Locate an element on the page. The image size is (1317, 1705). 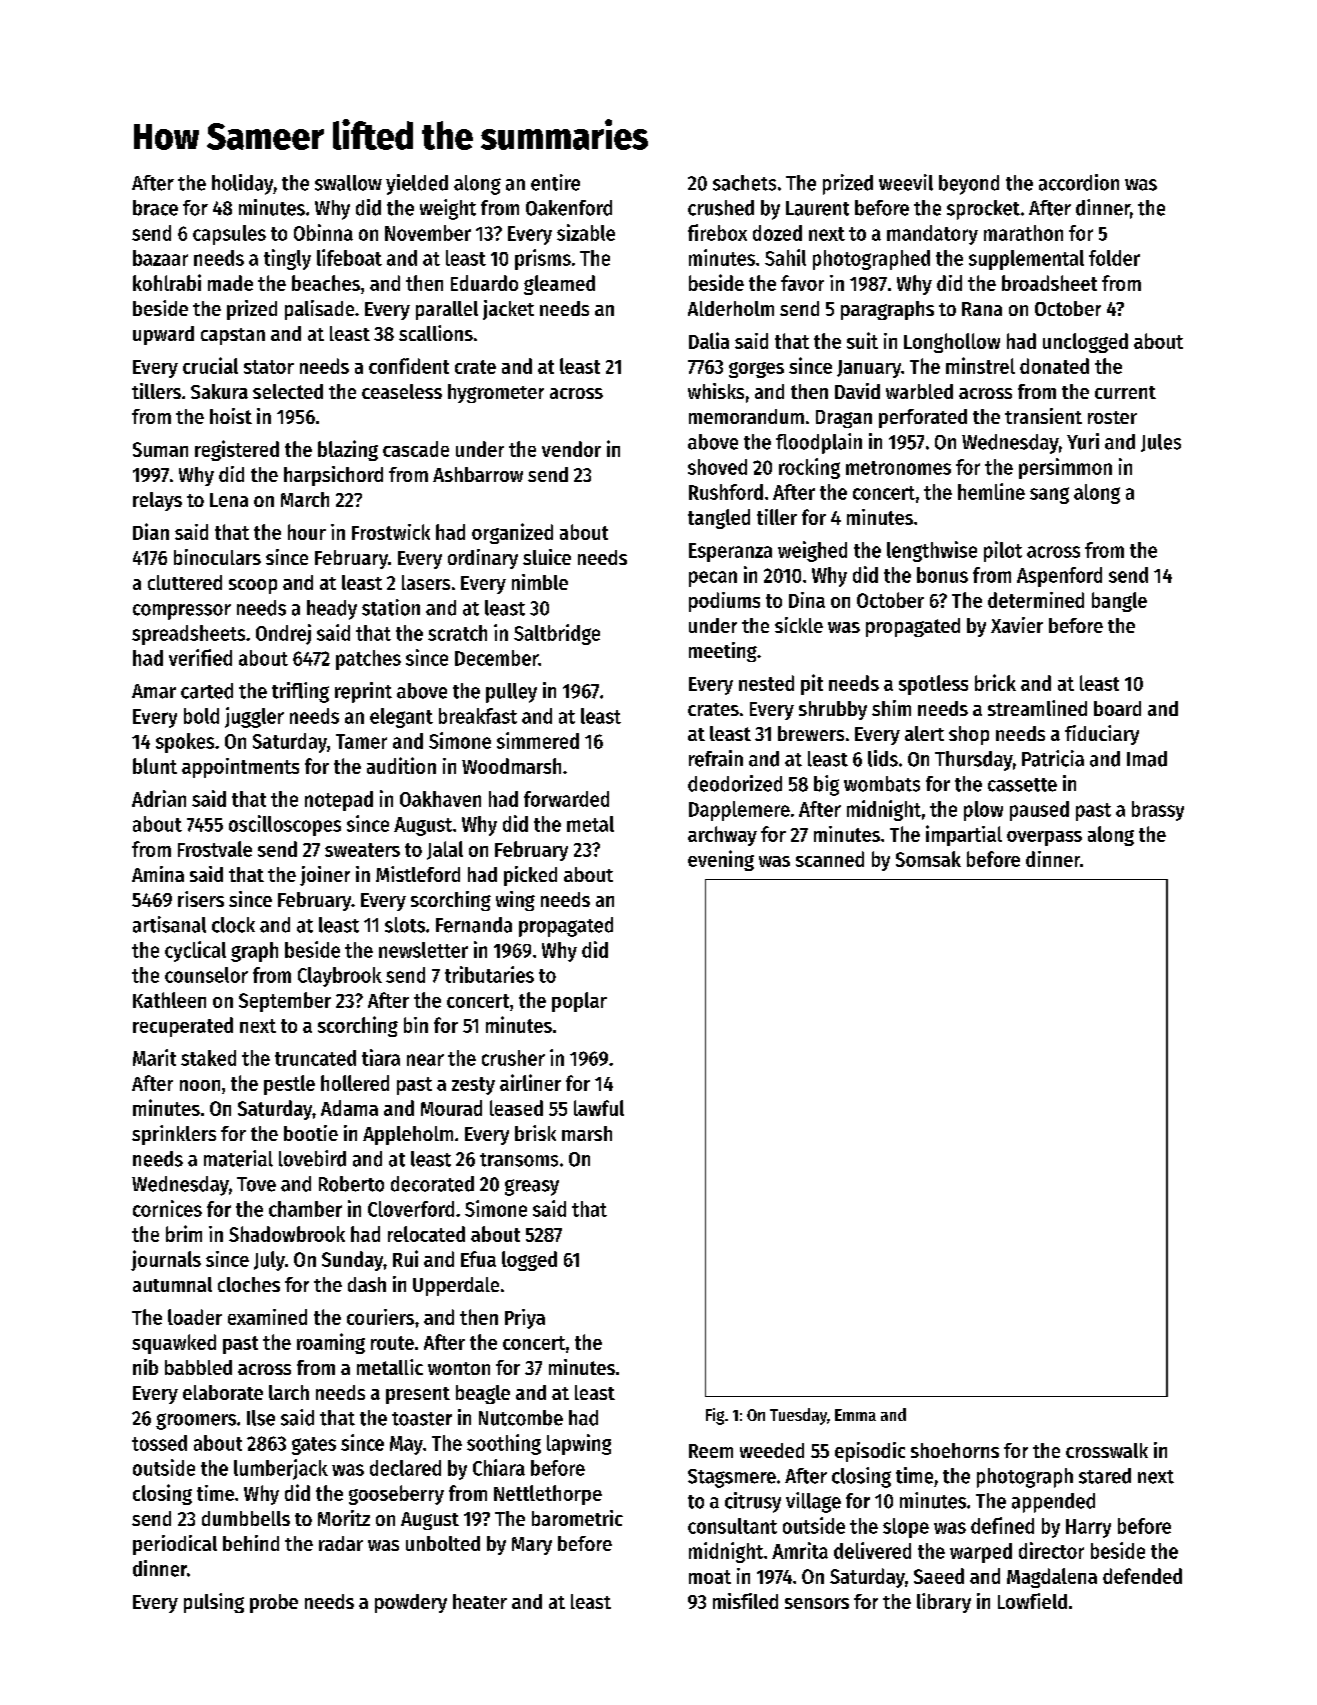
nested is located at coordinates (766, 683).
